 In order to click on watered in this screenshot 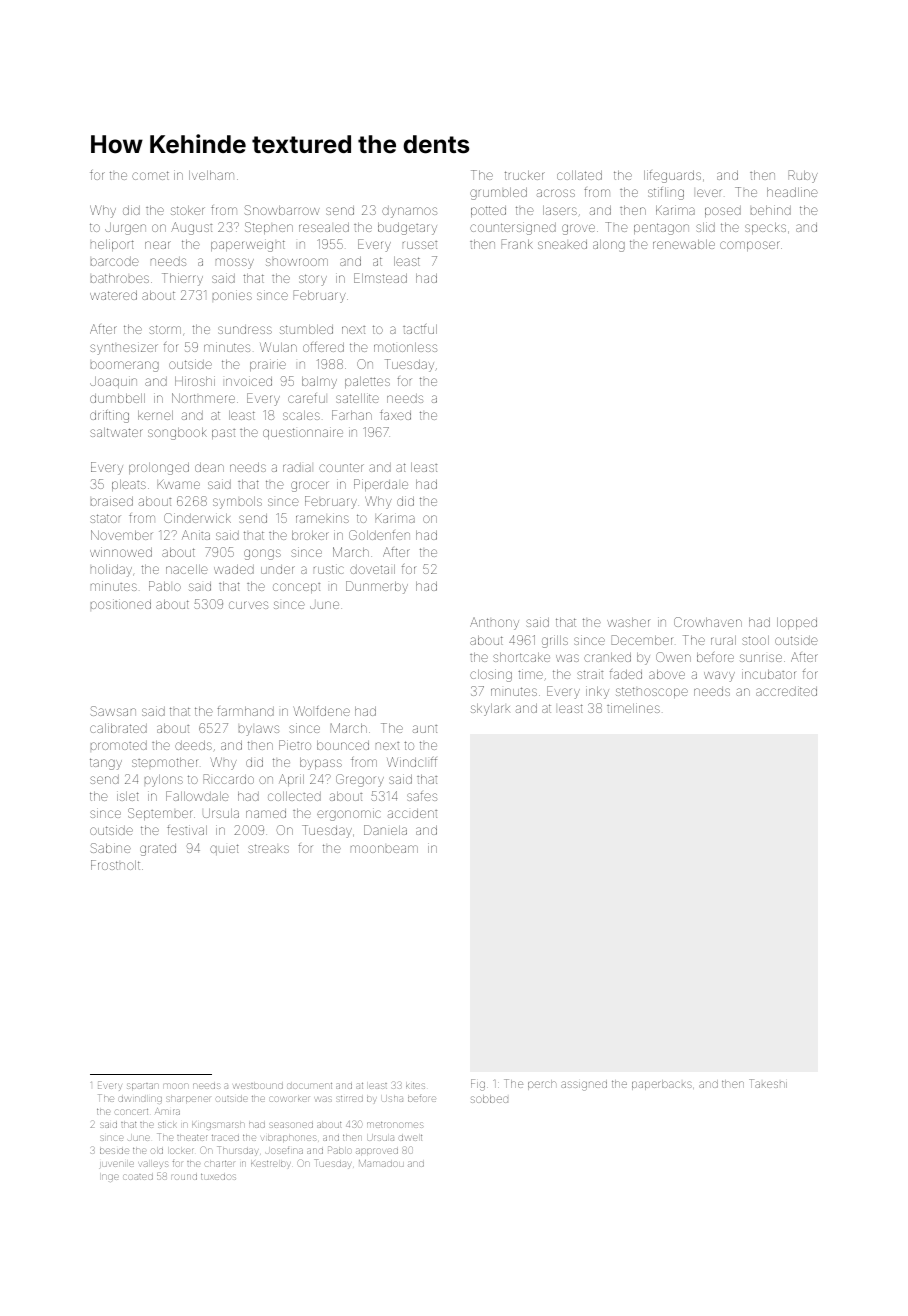, I will do `click(113, 295)`.
